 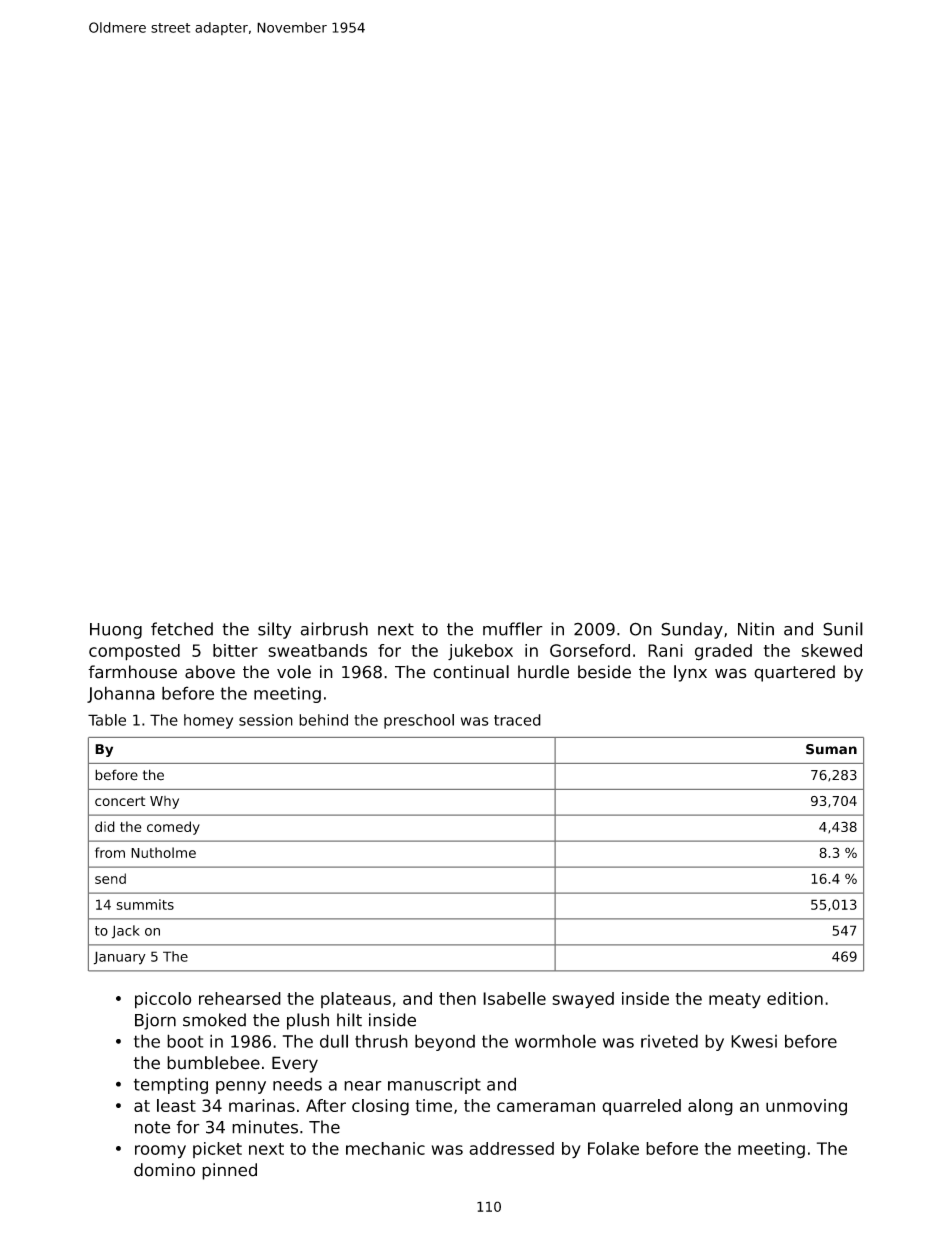 I want to click on homey, so click(x=208, y=721).
